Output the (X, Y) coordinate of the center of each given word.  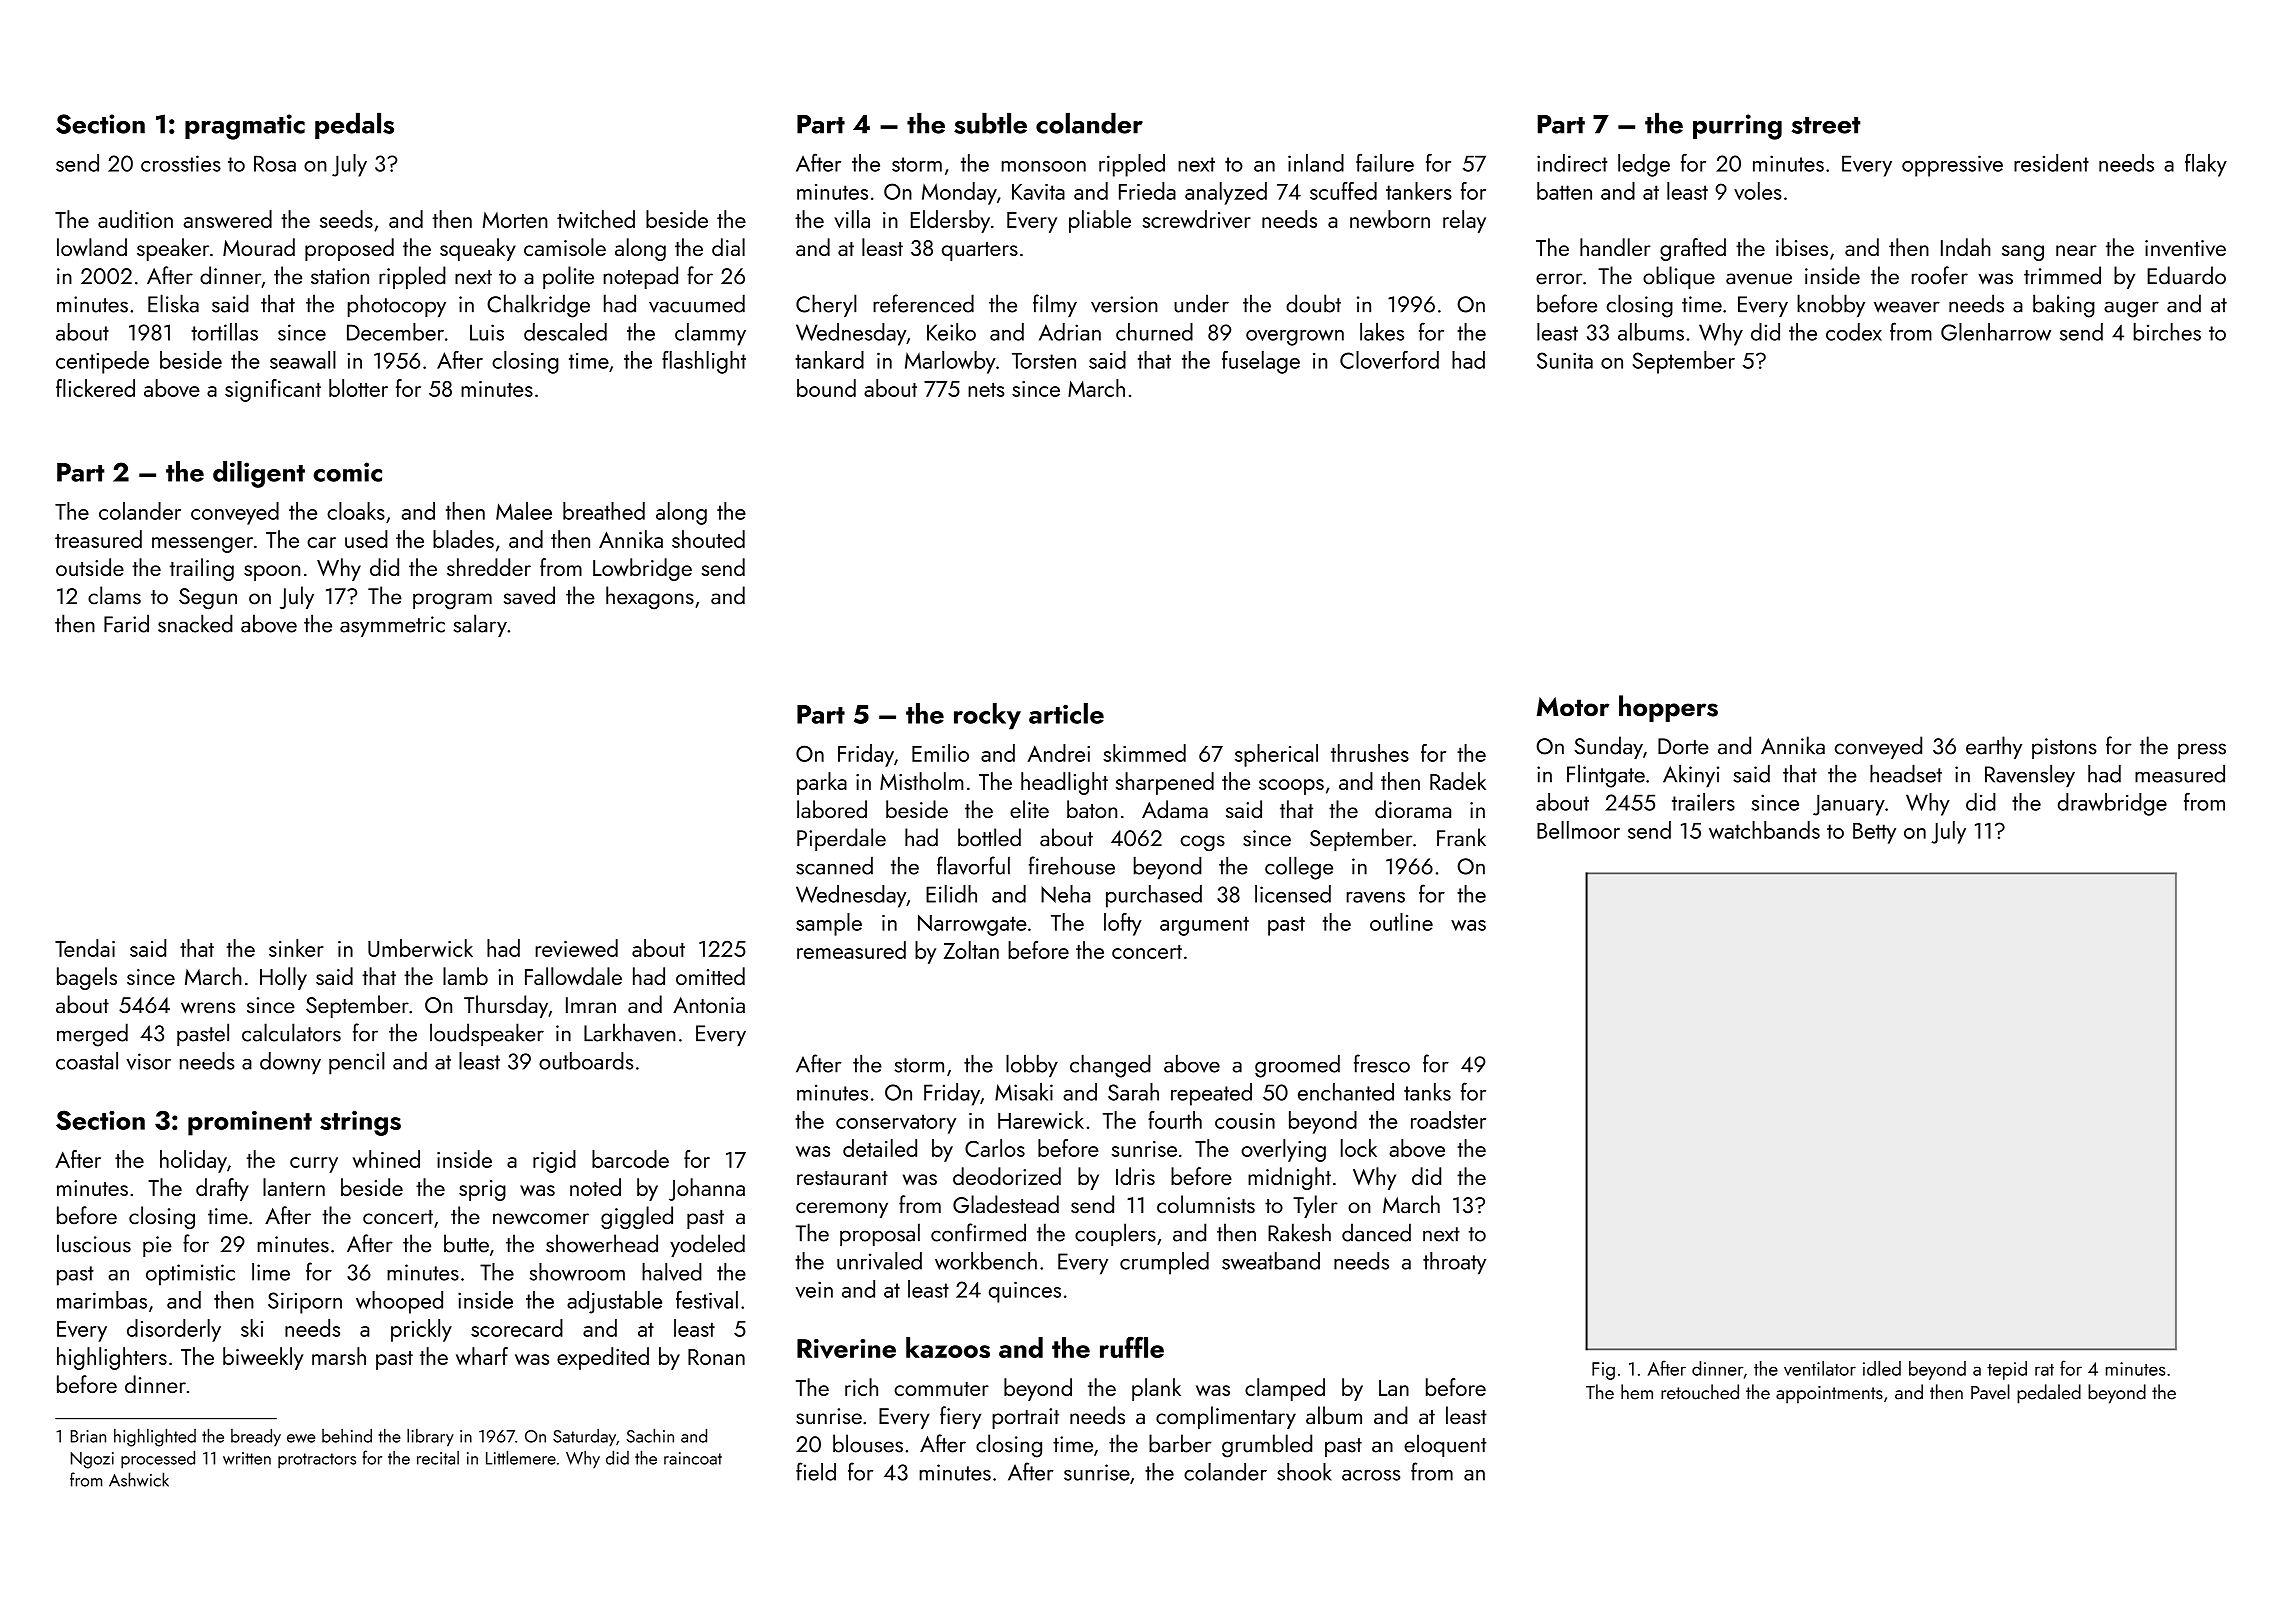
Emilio (940, 753)
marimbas (102, 1300)
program (452, 601)
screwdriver (1196, 219)
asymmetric (392, 626)
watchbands (1764, 830)
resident (2051, 163)
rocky (987, 716)
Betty (1874, 833)
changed (1110, 1066)
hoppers (1668, 708)
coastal (87, 1061)
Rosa (275, 163)
